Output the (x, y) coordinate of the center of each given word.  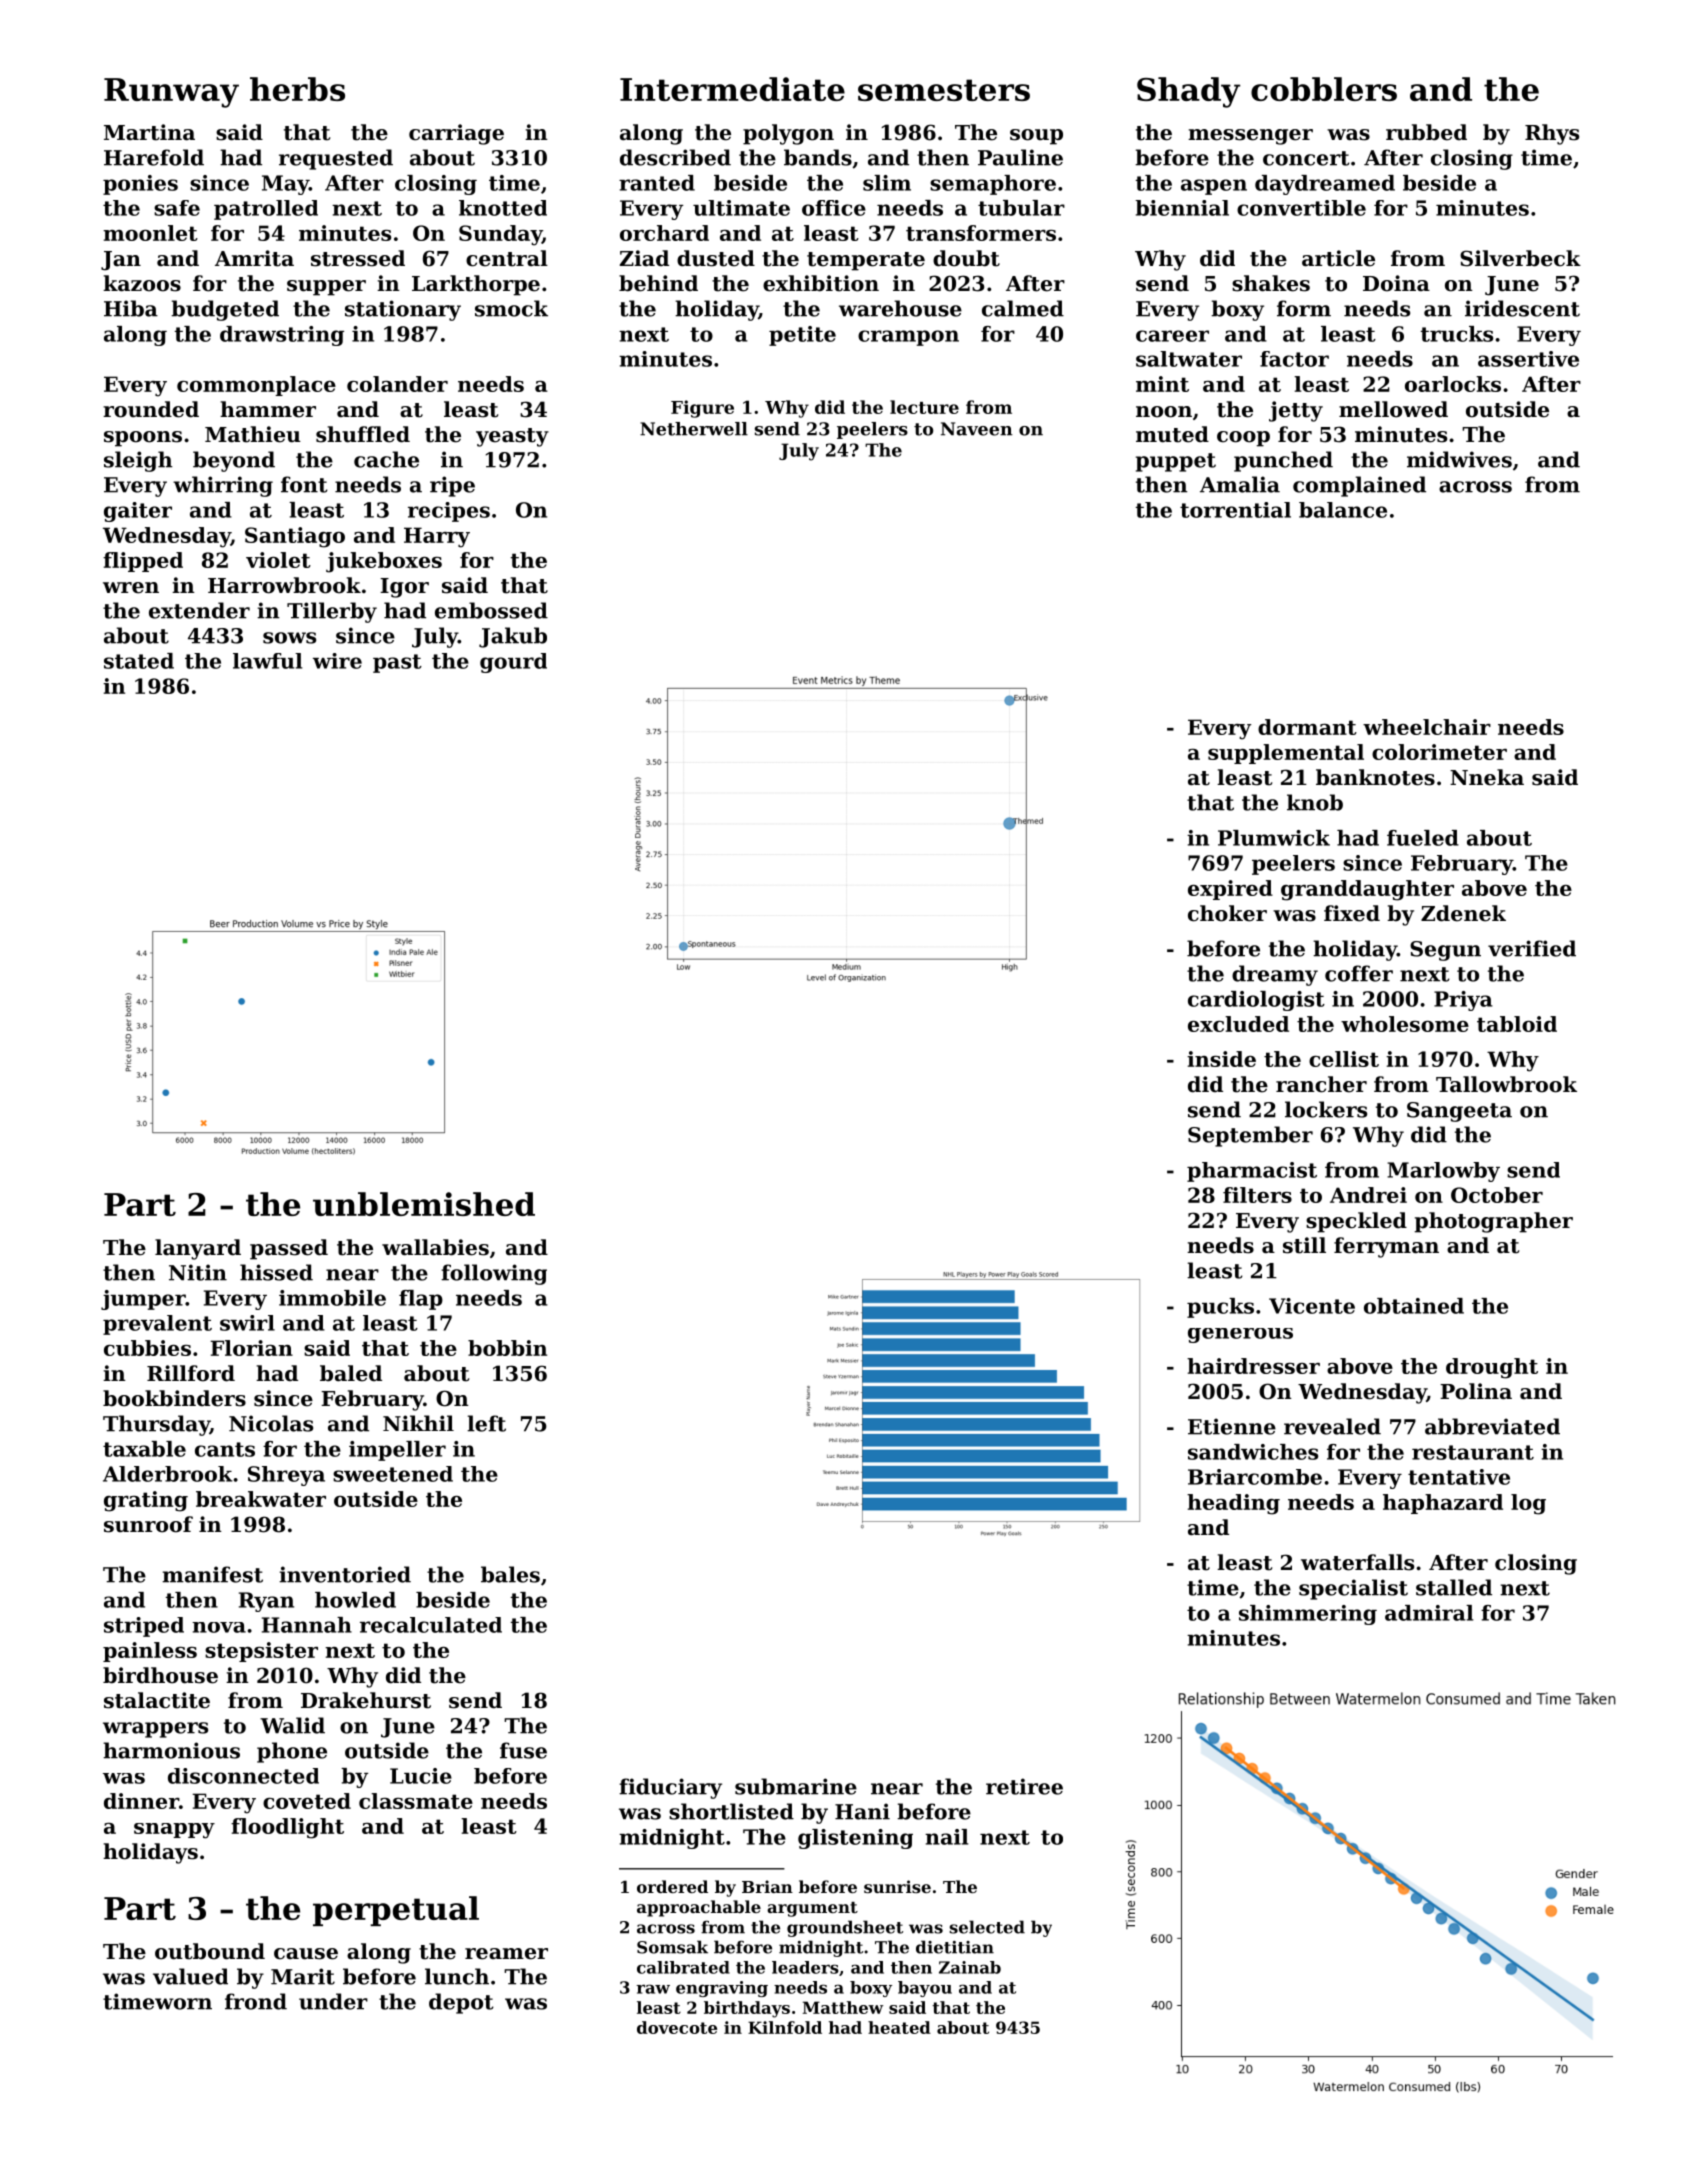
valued (190, 1976)
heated (899, 2027)
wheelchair (1427, 727)
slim (887, 183)
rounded (151, 409)
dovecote (677, 2027)
